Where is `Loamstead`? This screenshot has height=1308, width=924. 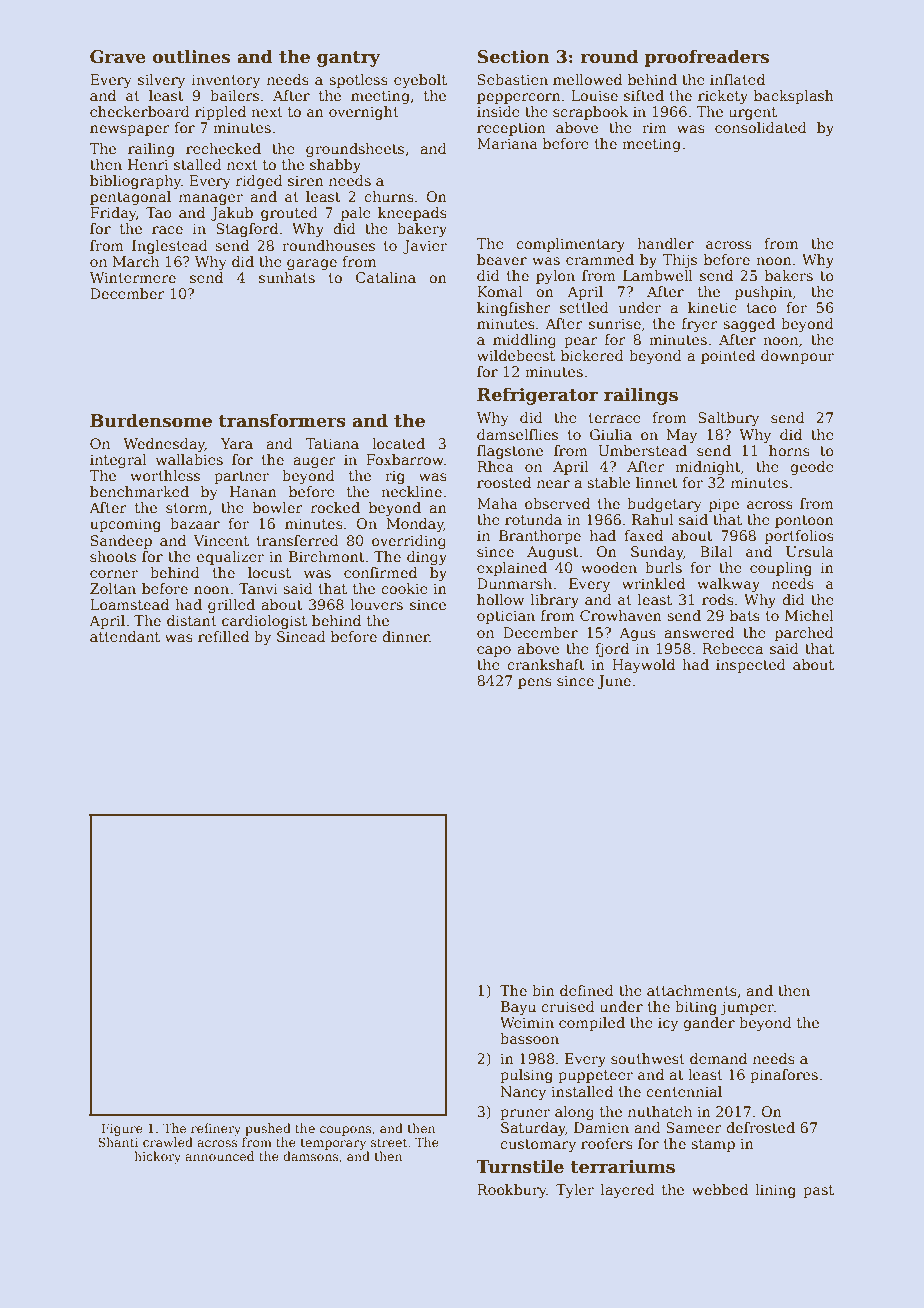
Loamstead is located at coordinates (129, 604).
